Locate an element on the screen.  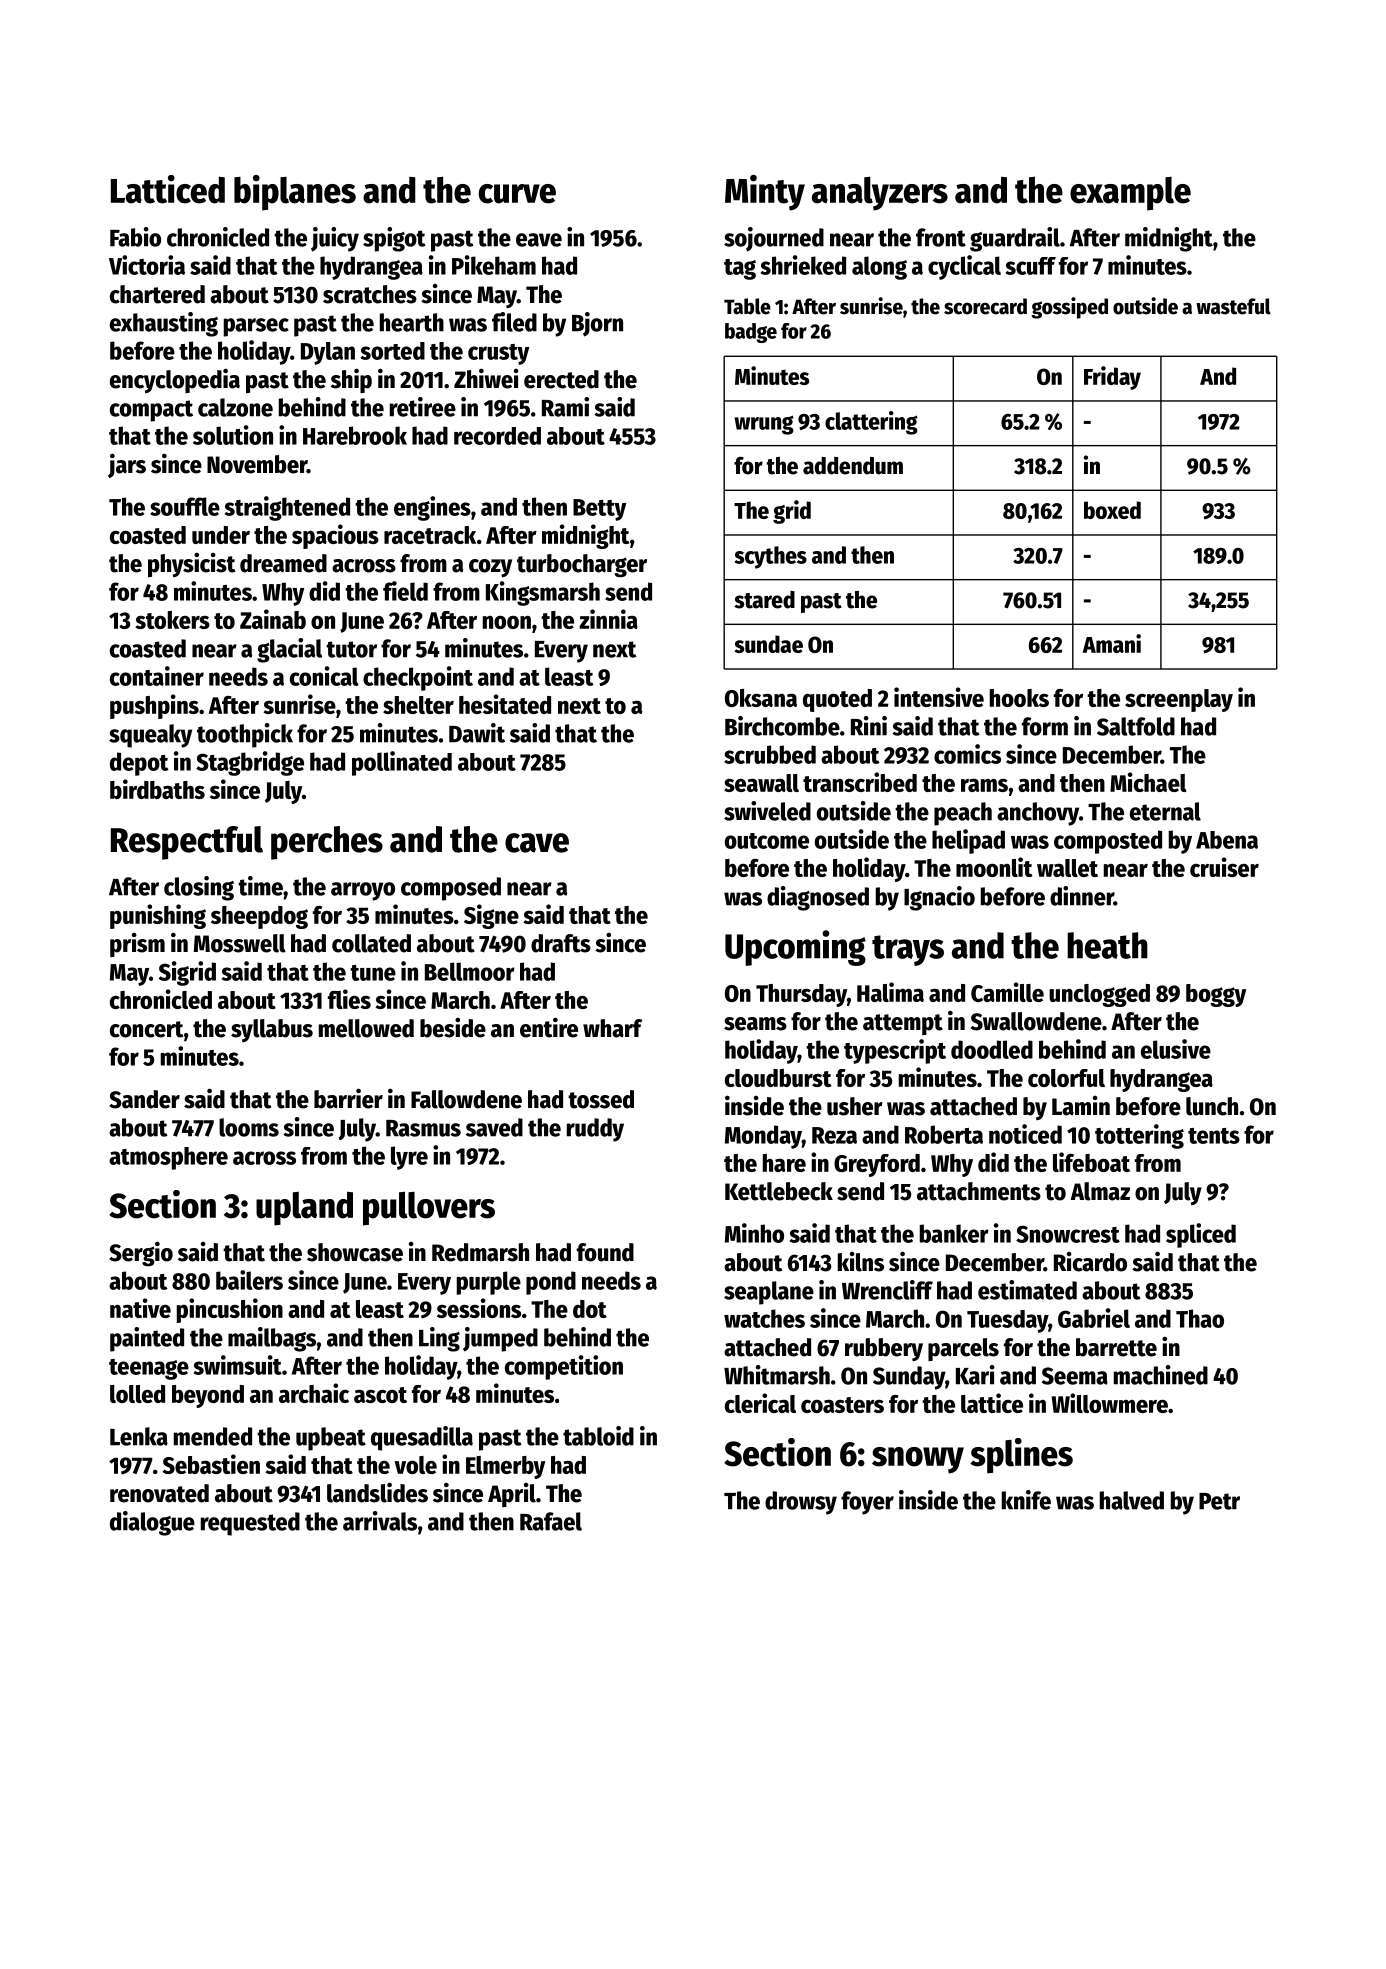
Kingsmarsh is located at coordinates (543, 593).
